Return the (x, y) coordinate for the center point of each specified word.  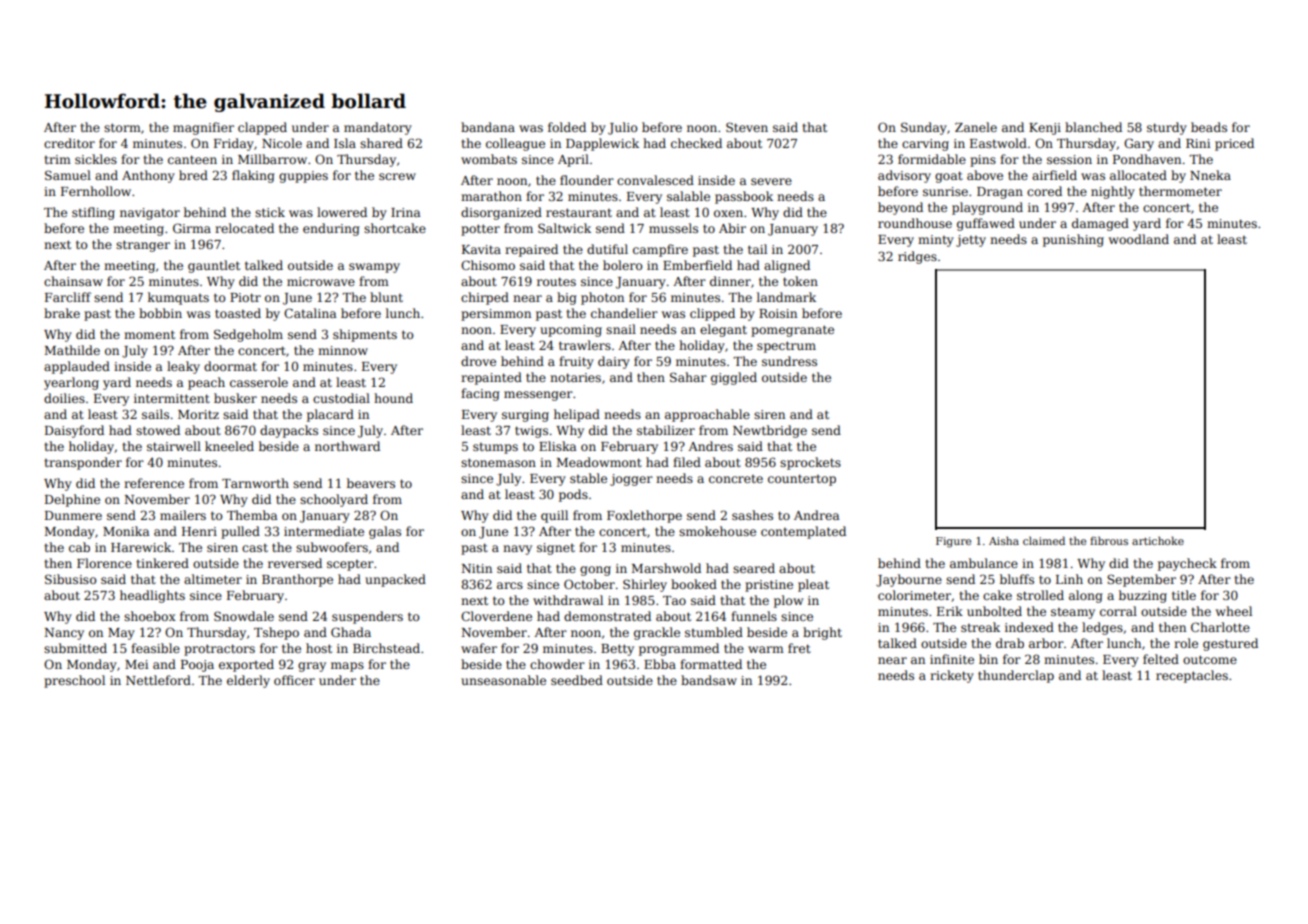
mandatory (378, 128)
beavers (371, 483)
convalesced (655, 180)
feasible (155, 648)
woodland (1139, 239)
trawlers (585, 345)
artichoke (1158, 540)
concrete (736, 479)
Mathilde (72, 350)
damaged (1100, 224)
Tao (674, 600)
